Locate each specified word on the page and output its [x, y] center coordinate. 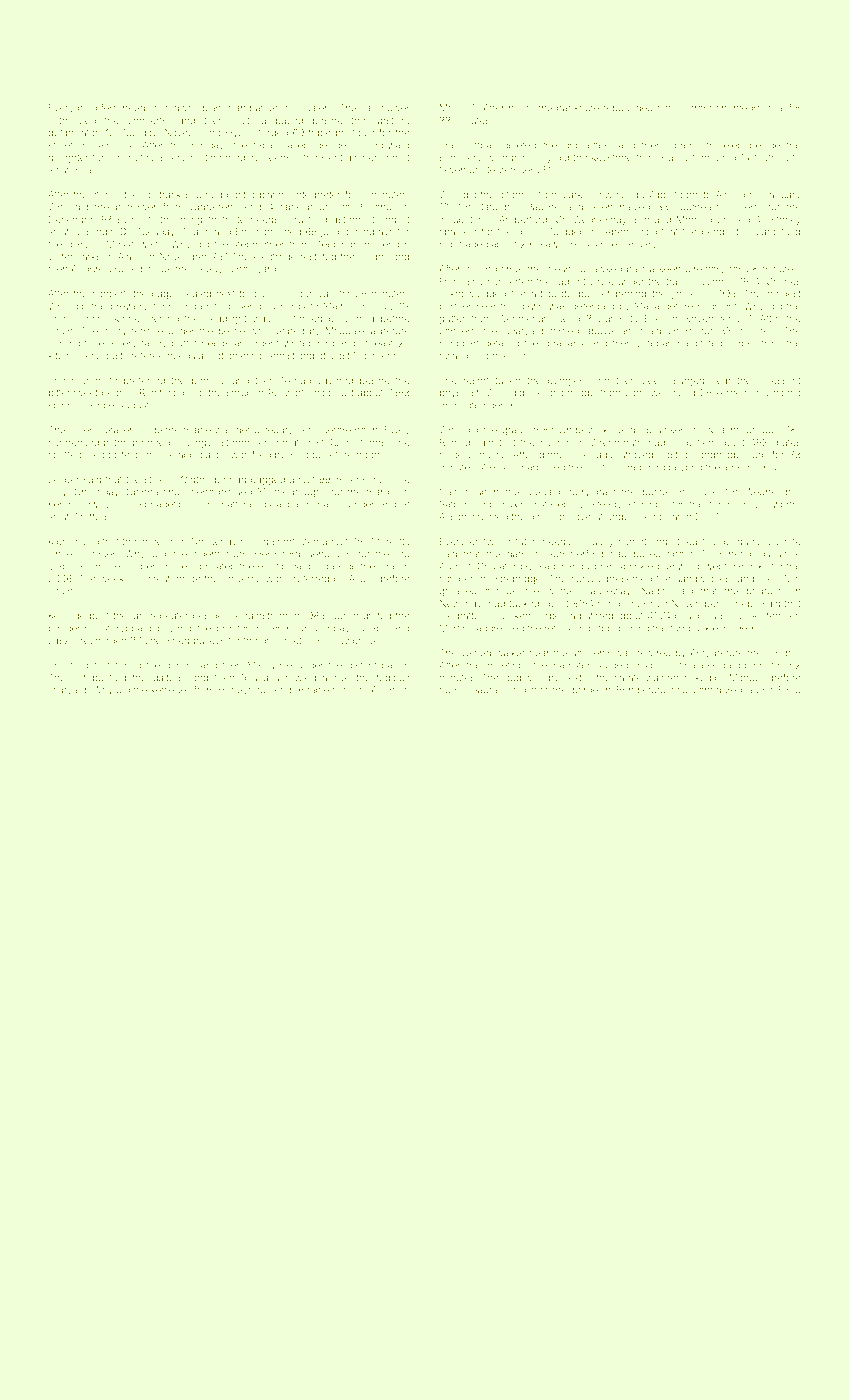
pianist [217, 108]
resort [476, 380]
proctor [233, 629]
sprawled [295, 678]
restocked [689, 678]
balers [318, 108]
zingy [200, 444]
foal [776, 108]
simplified [692, 443]
